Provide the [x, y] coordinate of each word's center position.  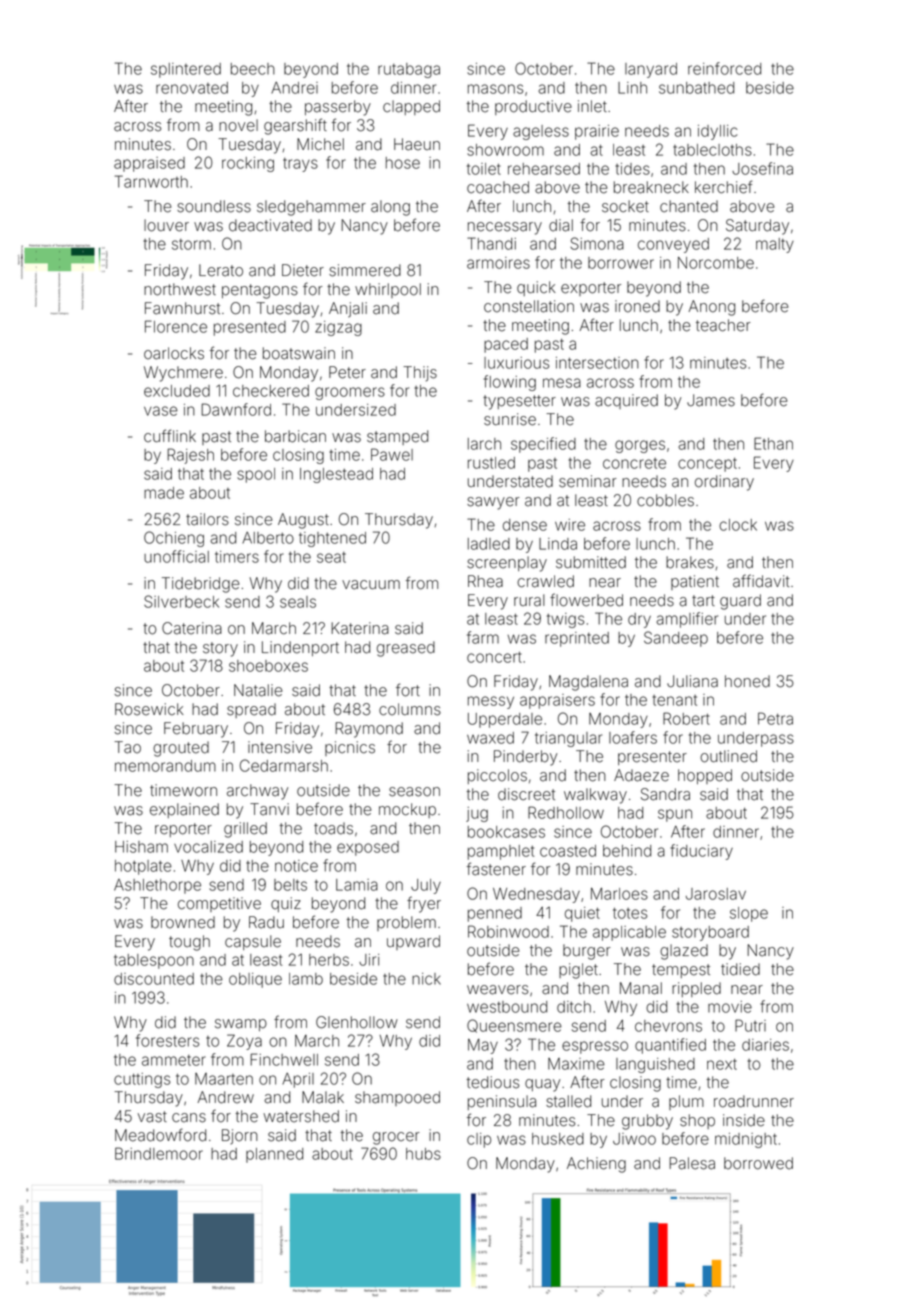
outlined [728, 756]
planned [274, 1155]
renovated [192, 88]
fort [408, 690]
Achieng [596, 1165]
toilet [484, 169]
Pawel [392, 454]
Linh [632, 88]
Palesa [692, 1163]
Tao [127, 747]
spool [256, 475]
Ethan [773, 443]
